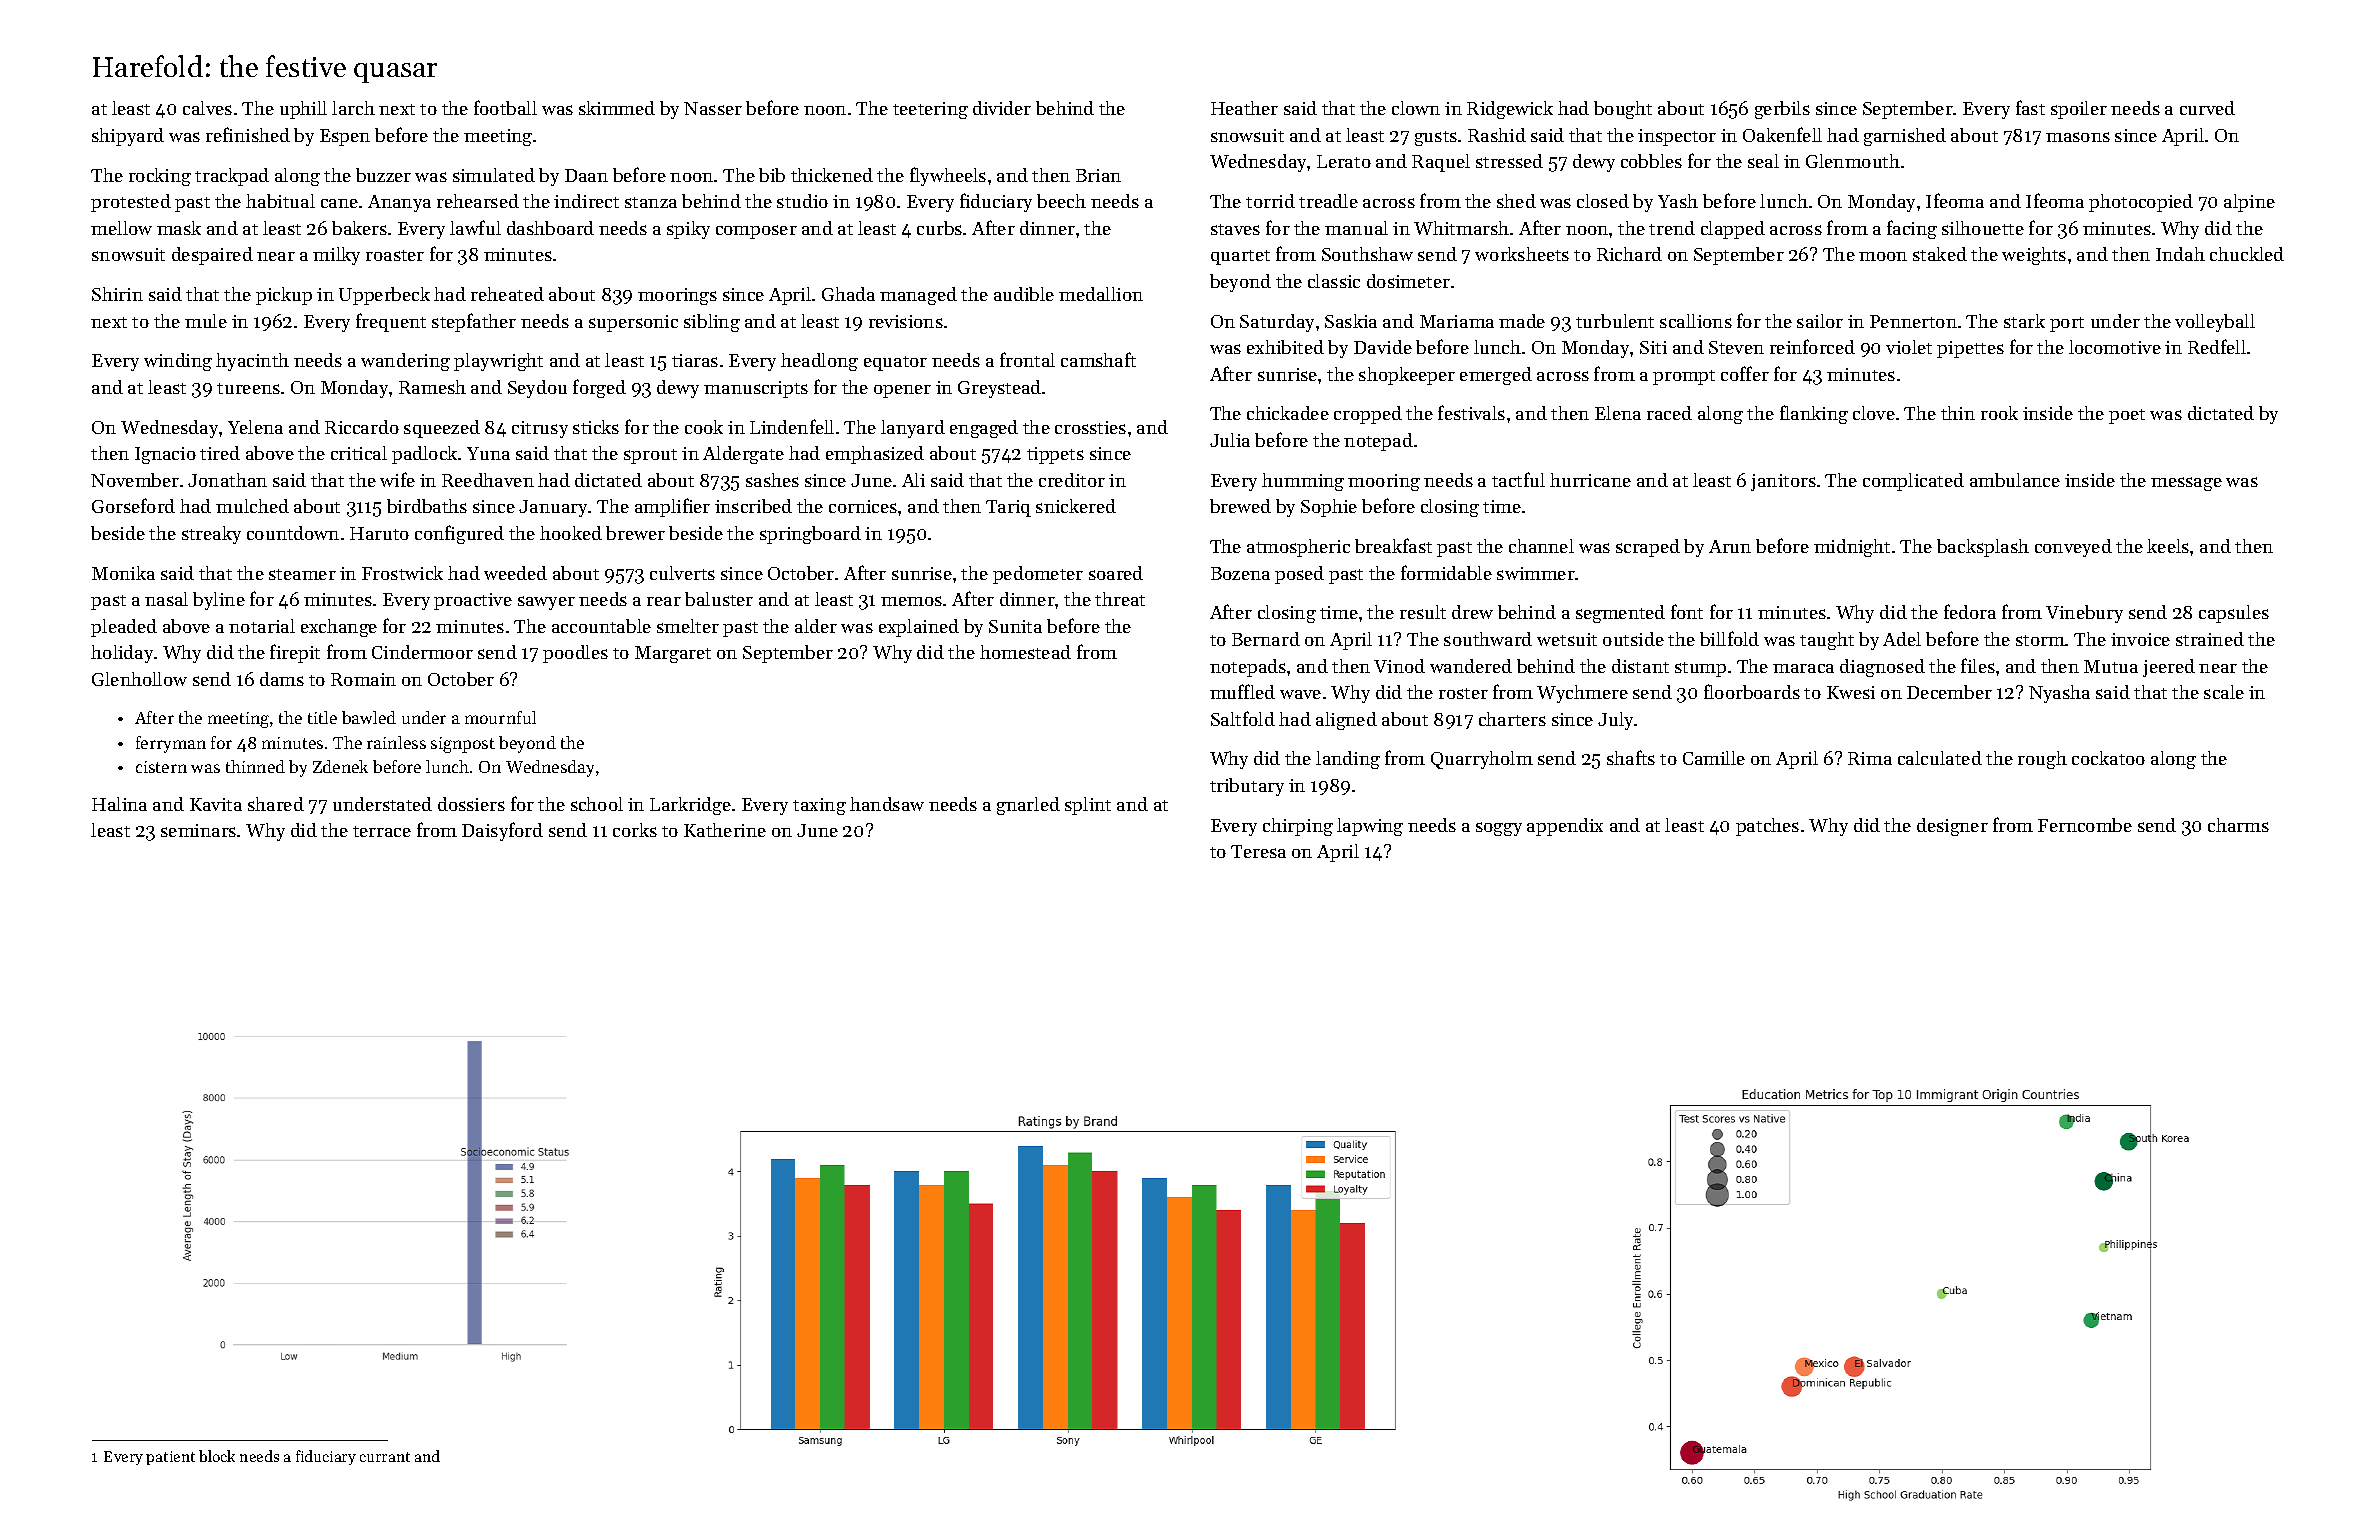  I want to click on currant, so click(385, 1457).
